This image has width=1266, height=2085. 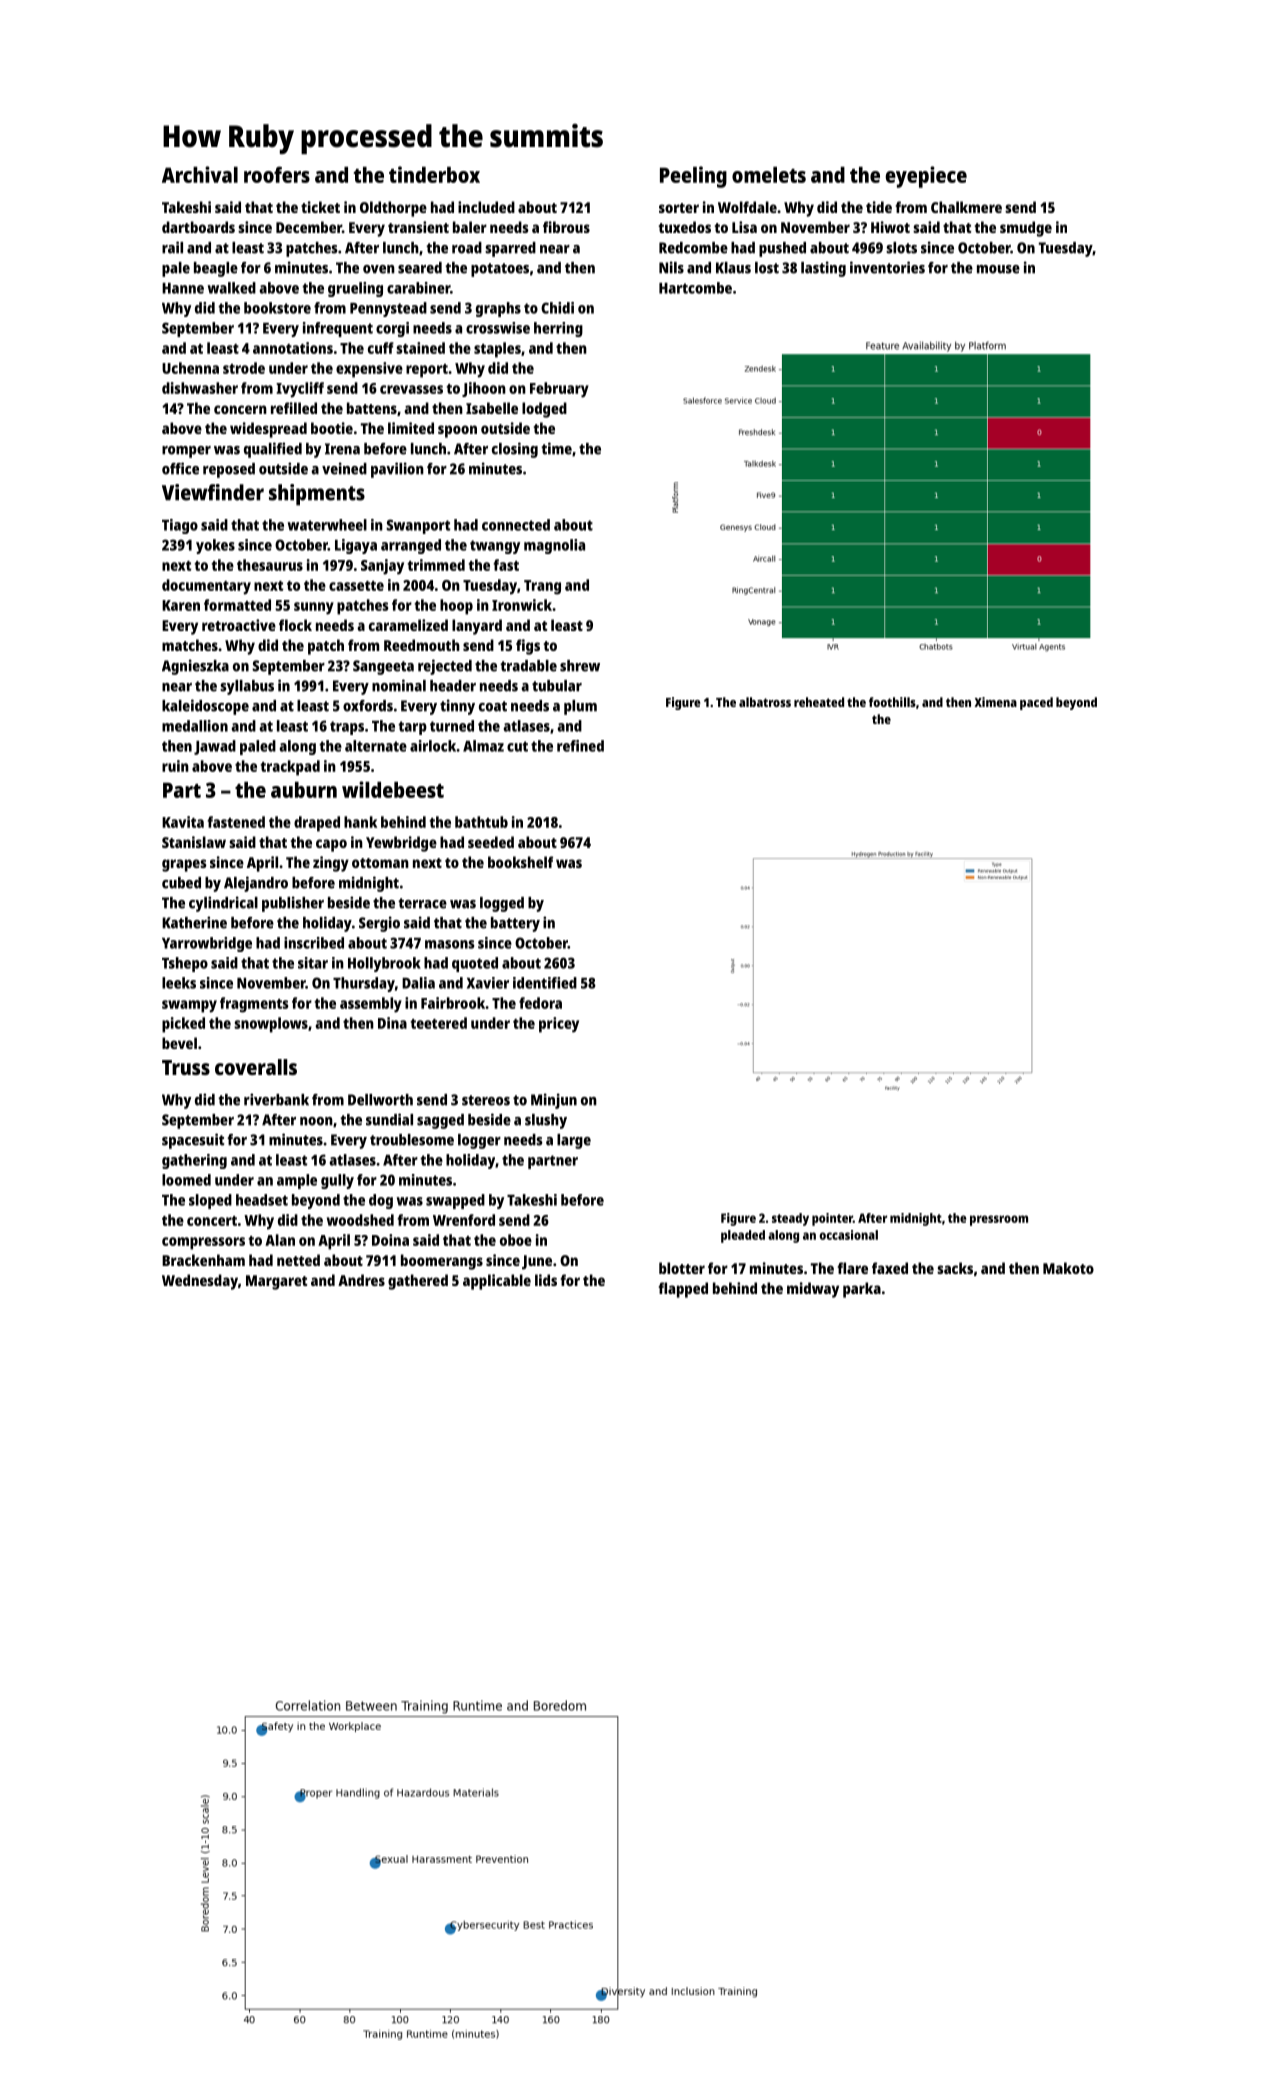 What do you see at coordinates (819, 702) in the image?
I see `reheated` at bounding box center [819, 702].
